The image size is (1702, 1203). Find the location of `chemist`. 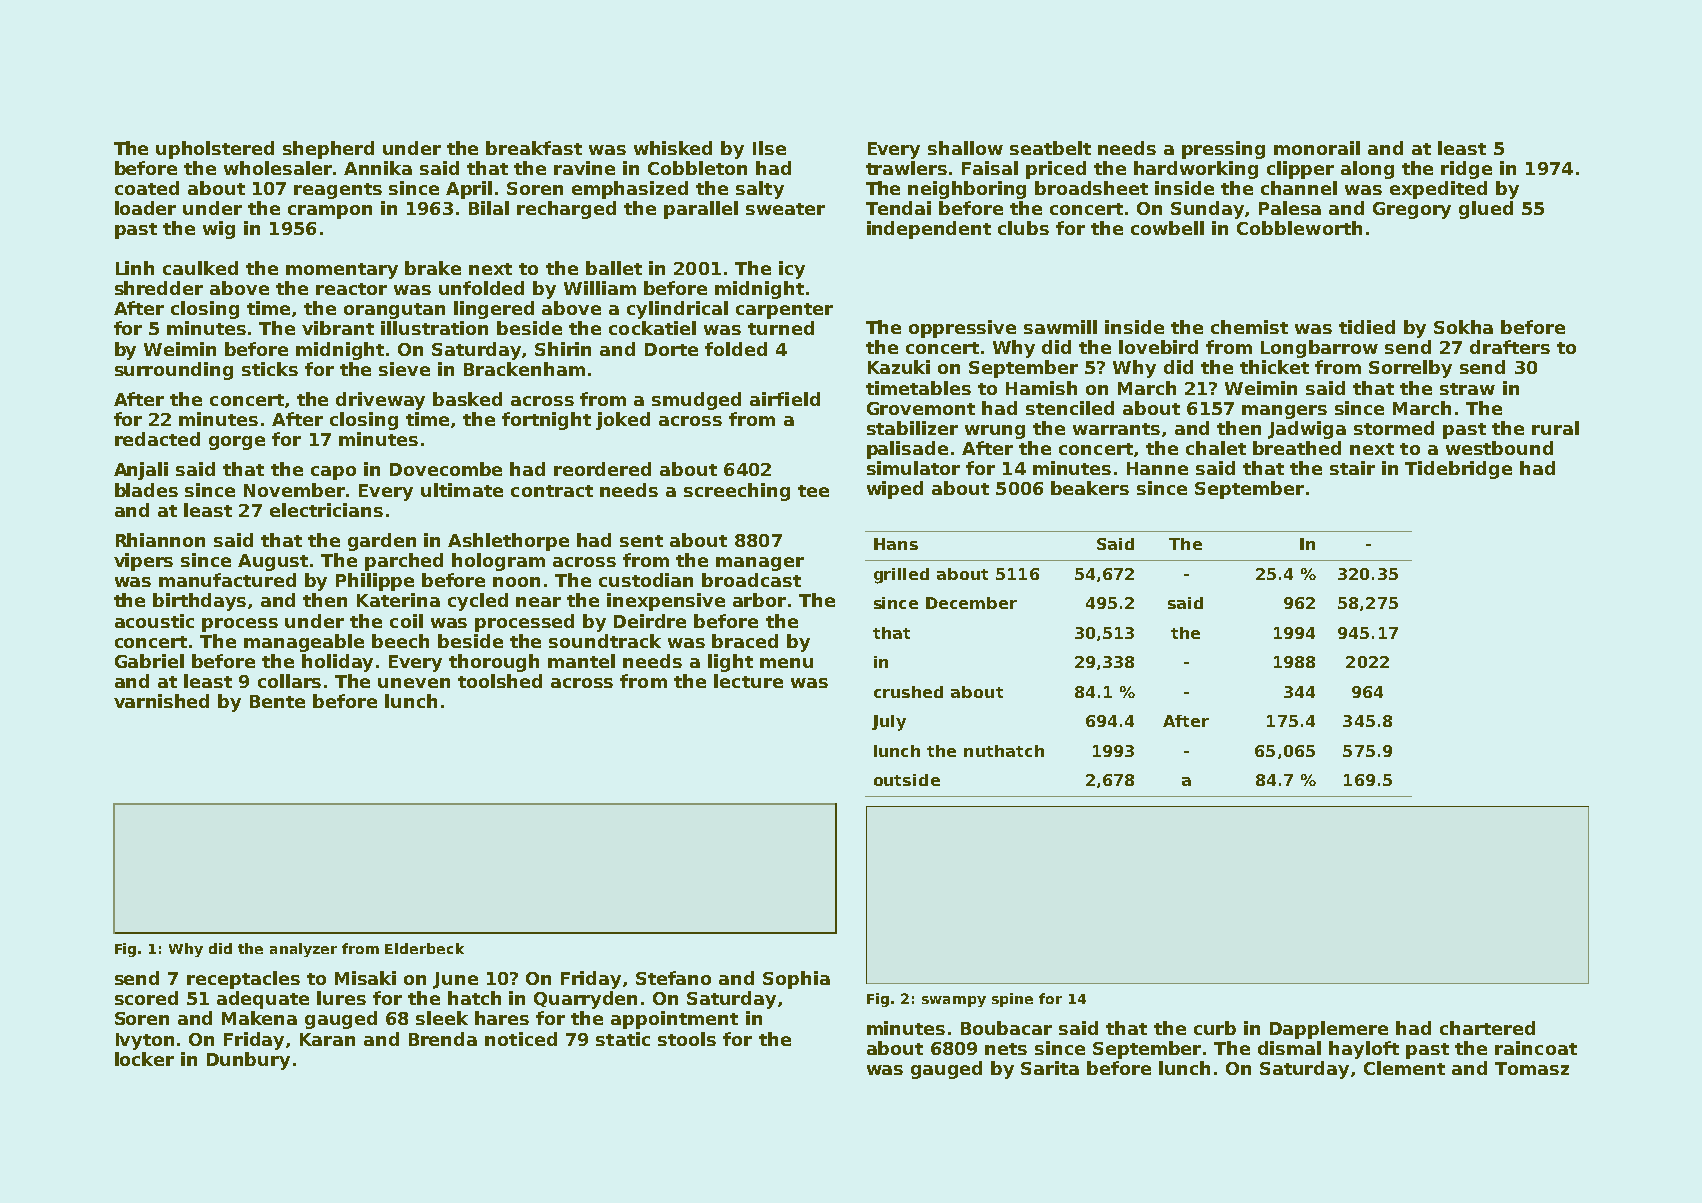

chemist is located at coordinates (1249, 327).
